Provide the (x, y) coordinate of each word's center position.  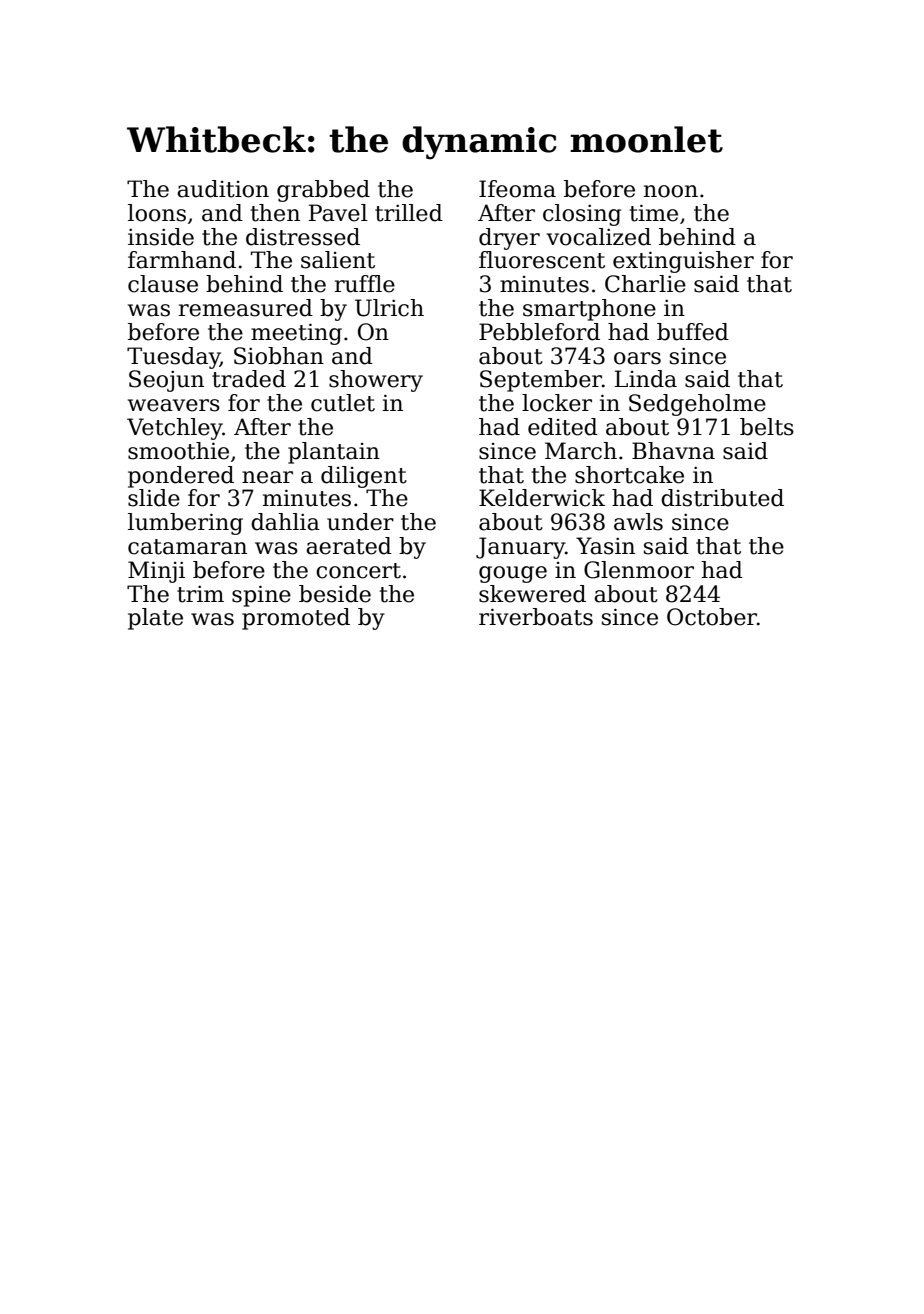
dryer (509, 239)
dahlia (285, 522)
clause (163, 284)
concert (358, 571)
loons (157, 213)
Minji (156, 572)
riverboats (536, 617)
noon (671, 191)
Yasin (605, 546)
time (654, 213)
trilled (409, 213)
